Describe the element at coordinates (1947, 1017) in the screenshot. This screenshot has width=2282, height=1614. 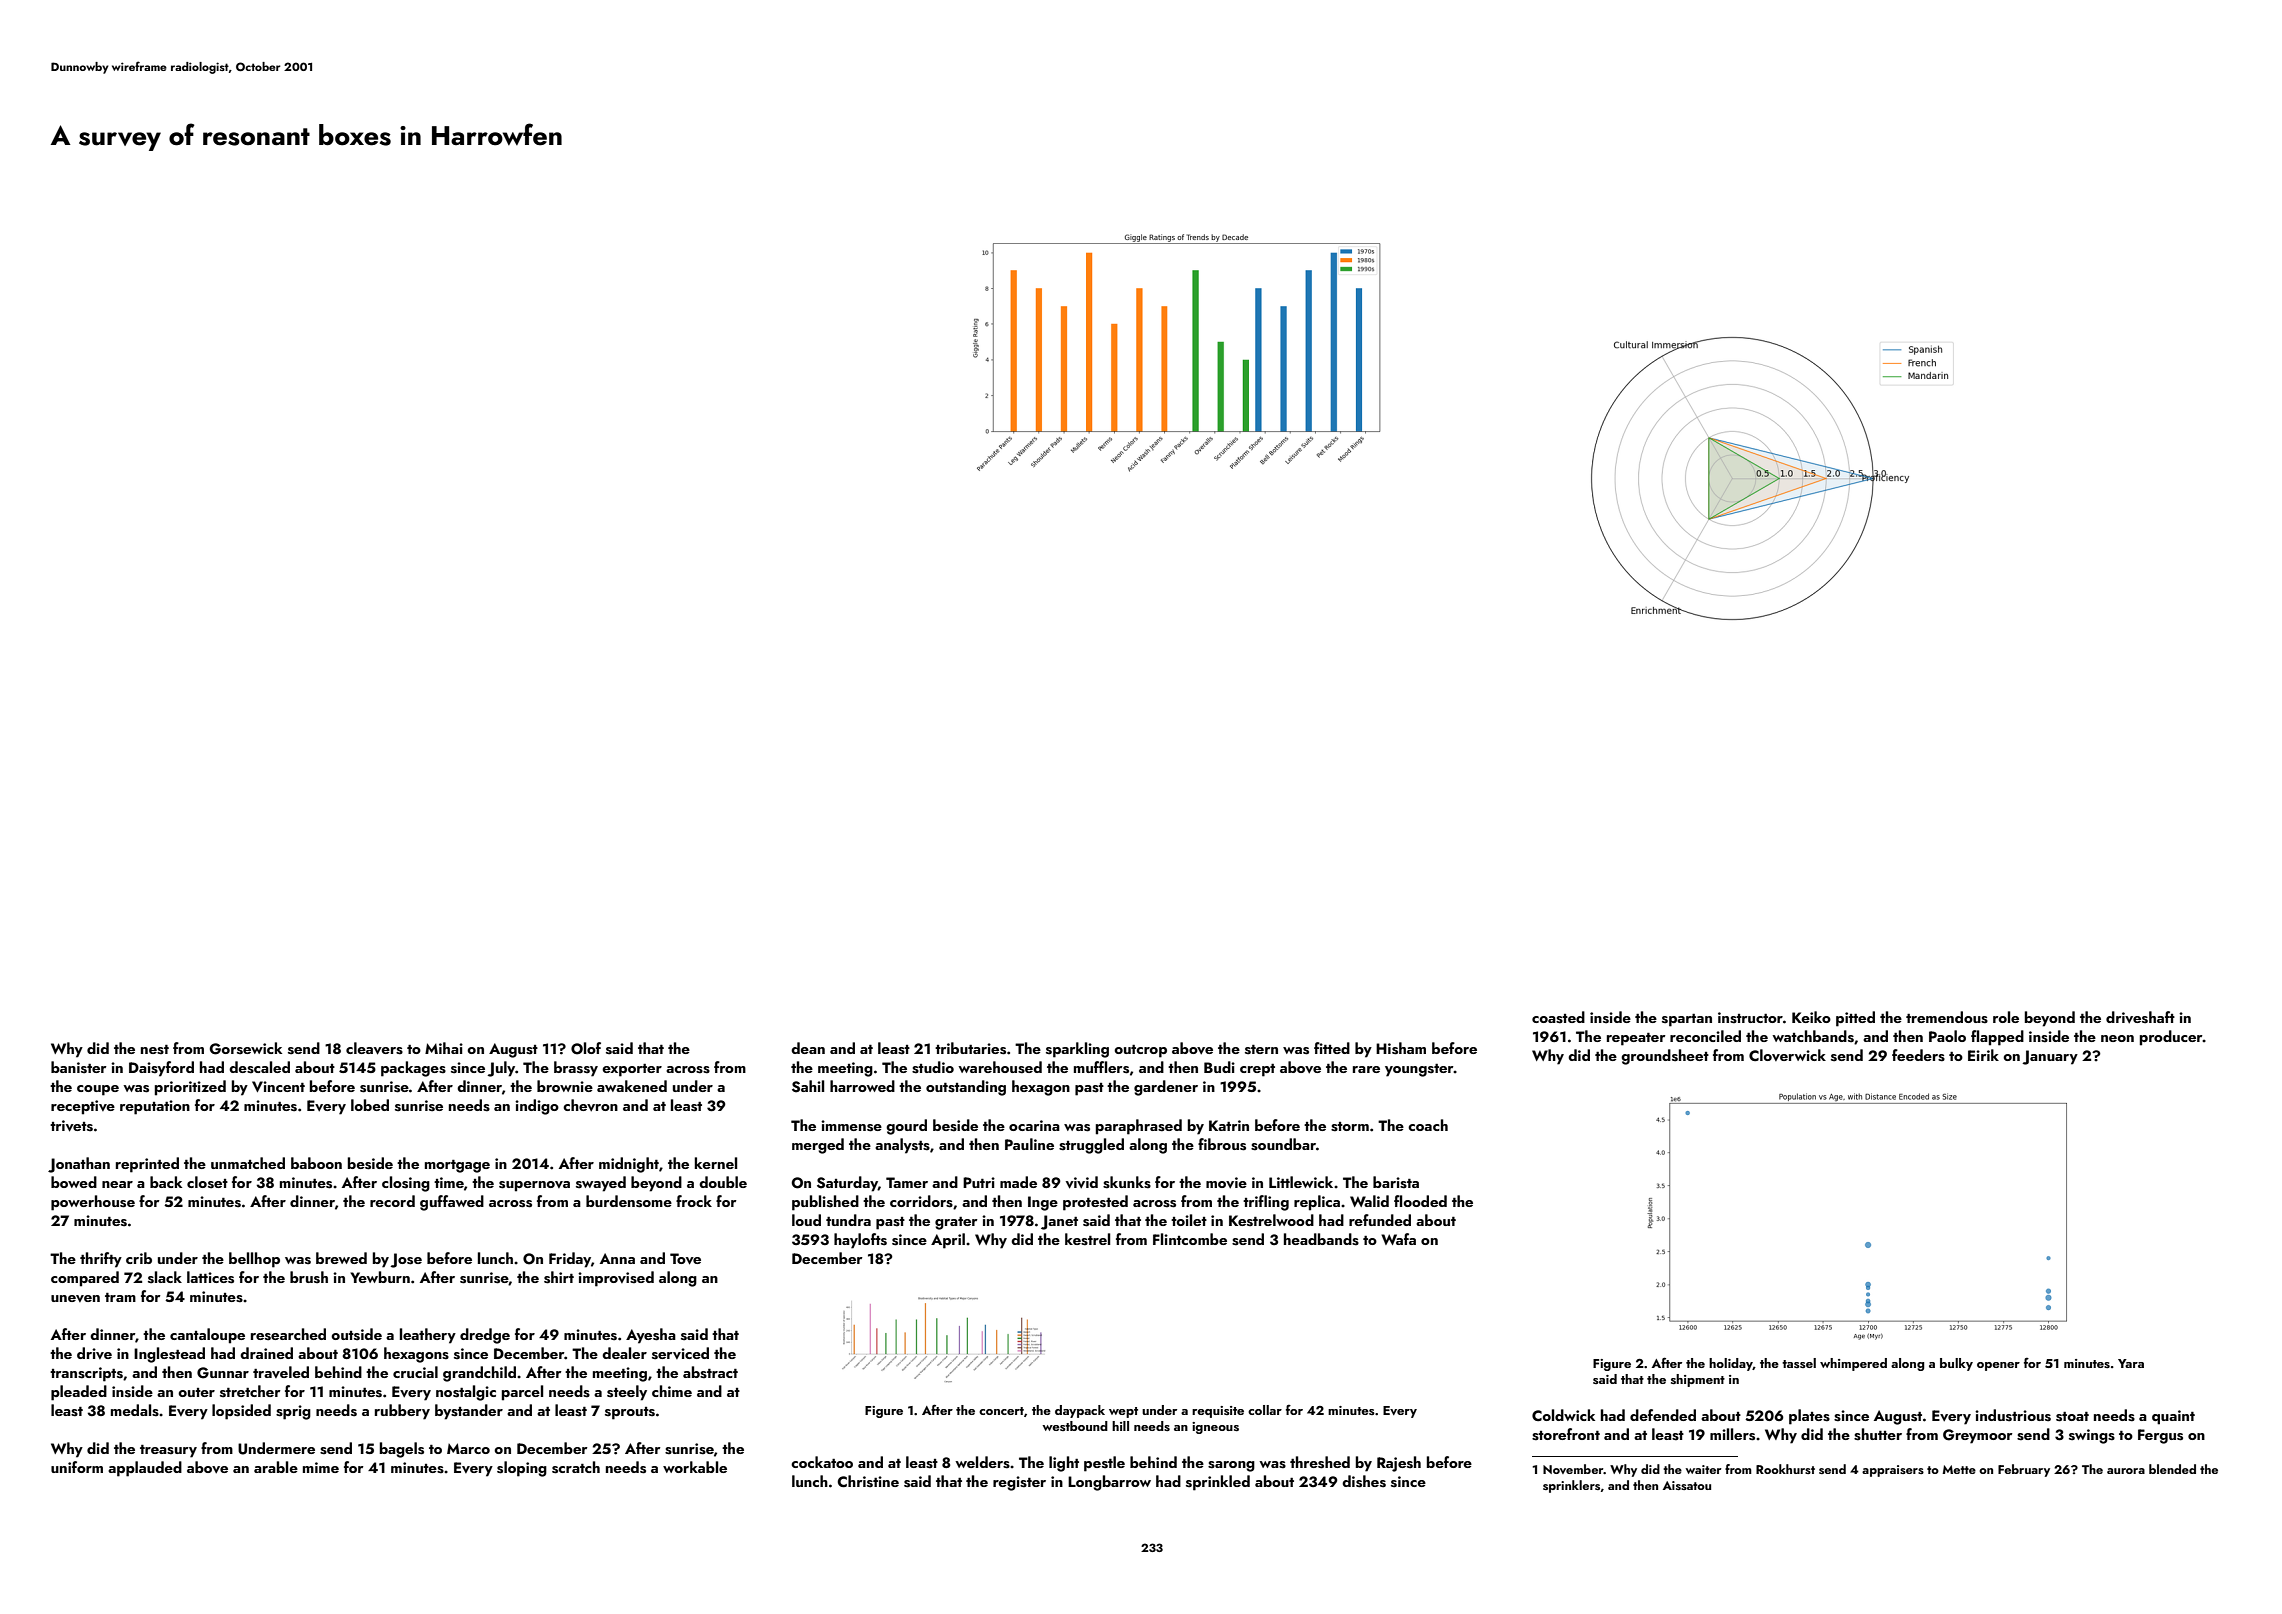
I see `tremendous` at that location.
